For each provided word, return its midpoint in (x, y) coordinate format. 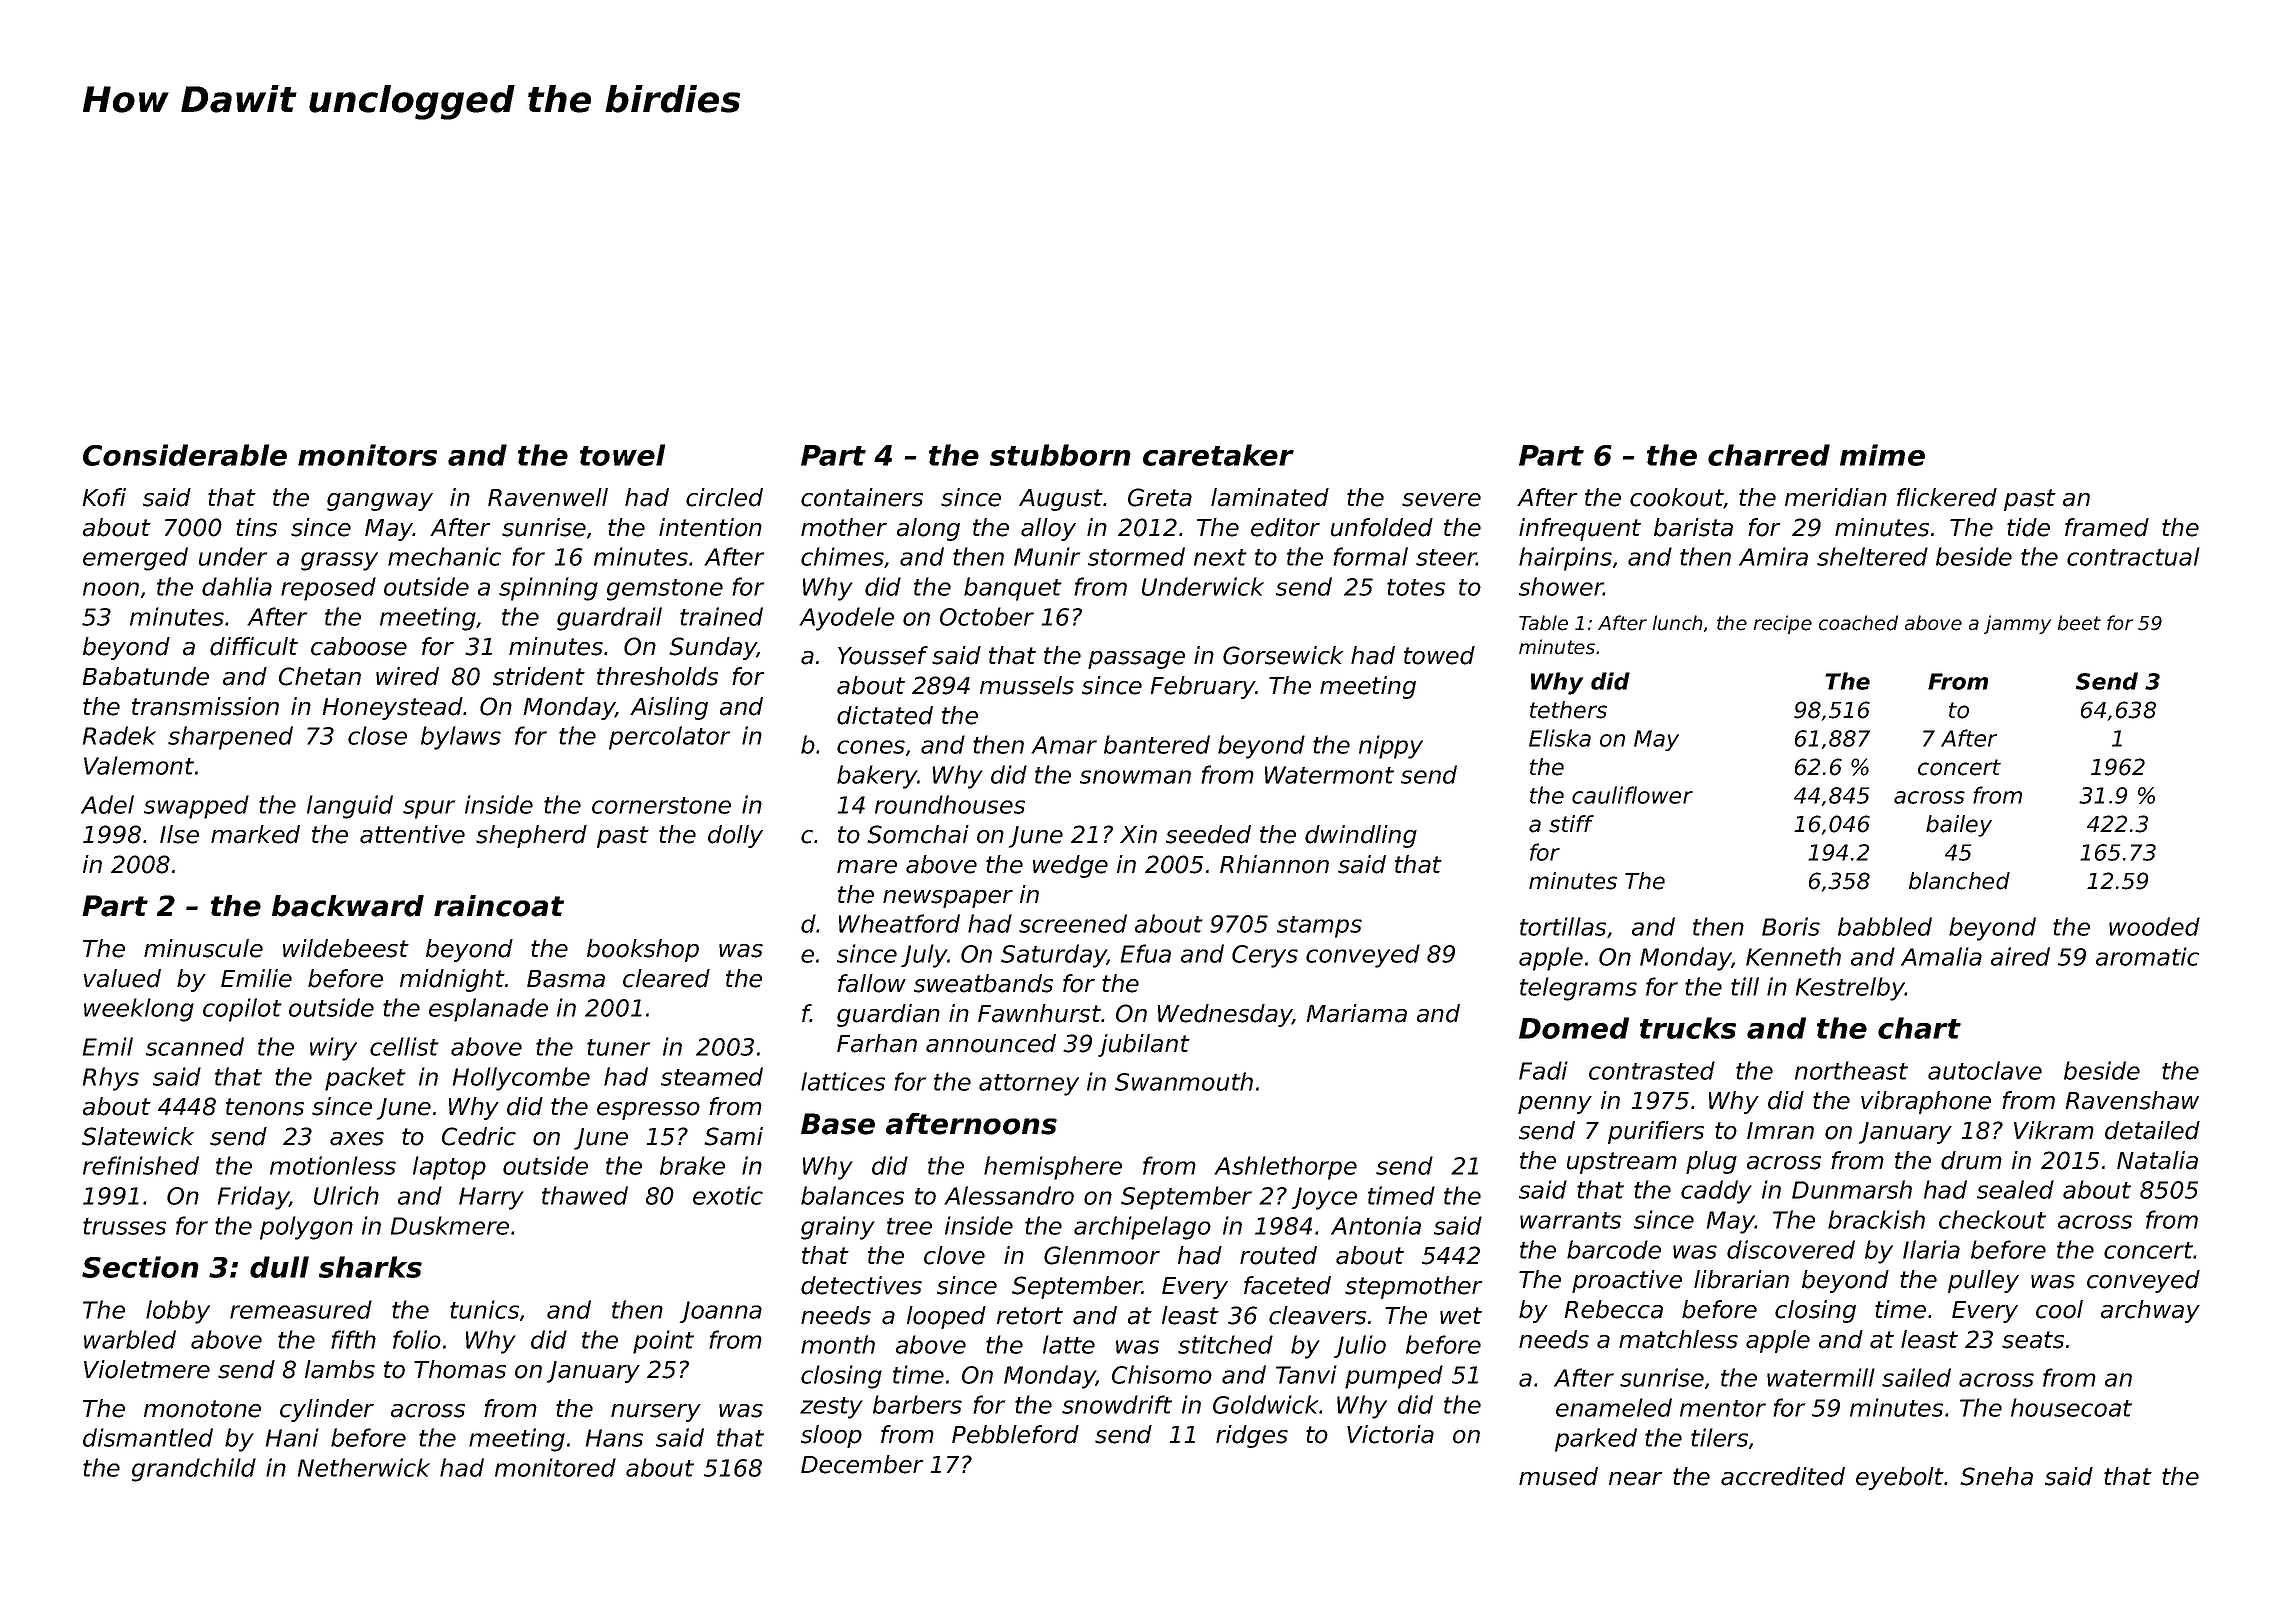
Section (140, 1267)
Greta (1160, 497)
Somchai (918, 834)
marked (255, 834)
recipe (1783, 624)
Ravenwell (548, 497)
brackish (1876, 1219)
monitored (555, 1467)
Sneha (1996, 1476)
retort (1030, 1316)
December (862, 1464)
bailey (1959, 826)
